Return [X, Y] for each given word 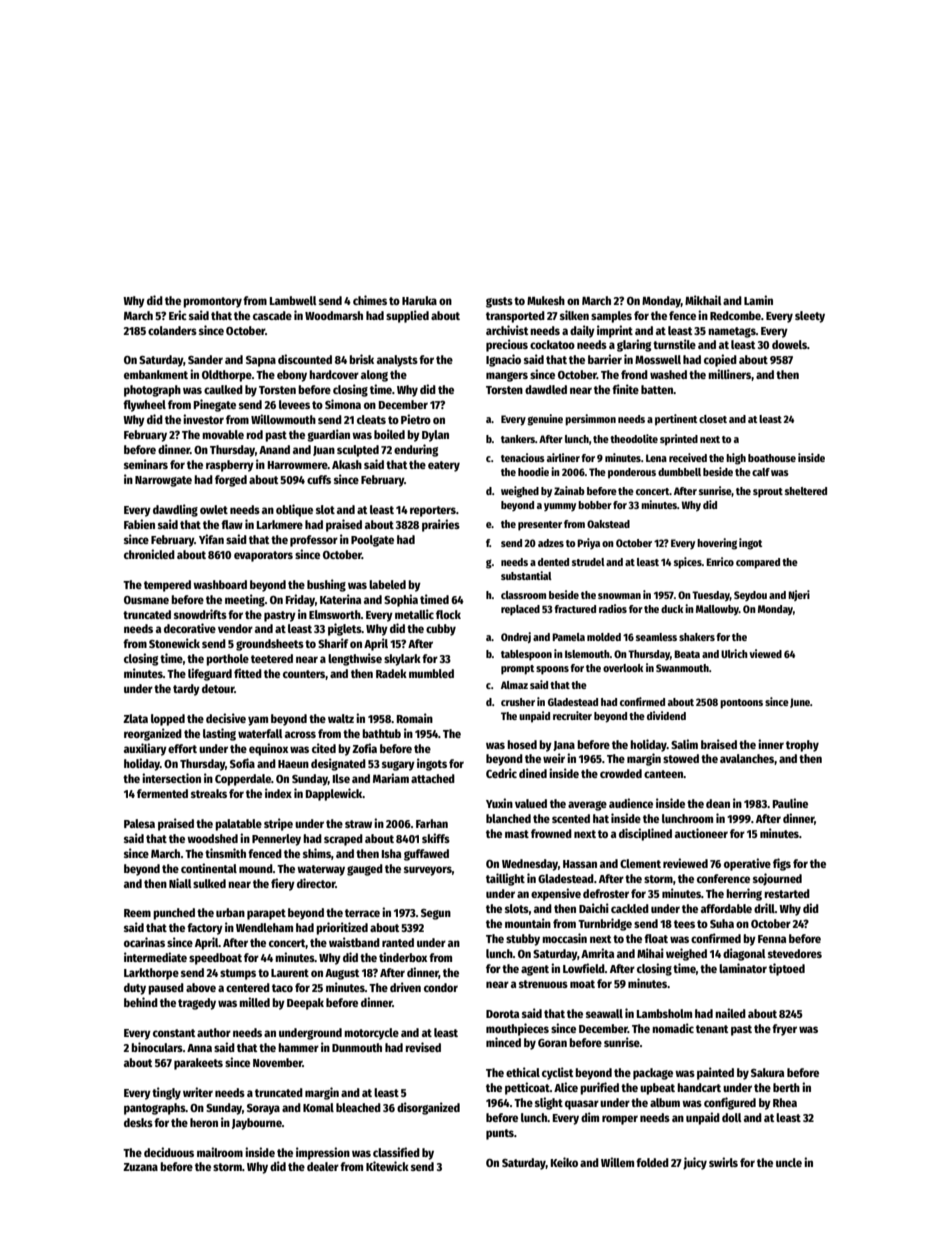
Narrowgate [163, 481]
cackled [630, 908]
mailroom [220, 1152]
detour [218, 688]
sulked [209, 883]
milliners [729, 374]
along [374, 376]
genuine [545, 420]
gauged [365, 870]
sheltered [806, 491]
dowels [789, 344]
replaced [520, 610]
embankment [156, 374]
